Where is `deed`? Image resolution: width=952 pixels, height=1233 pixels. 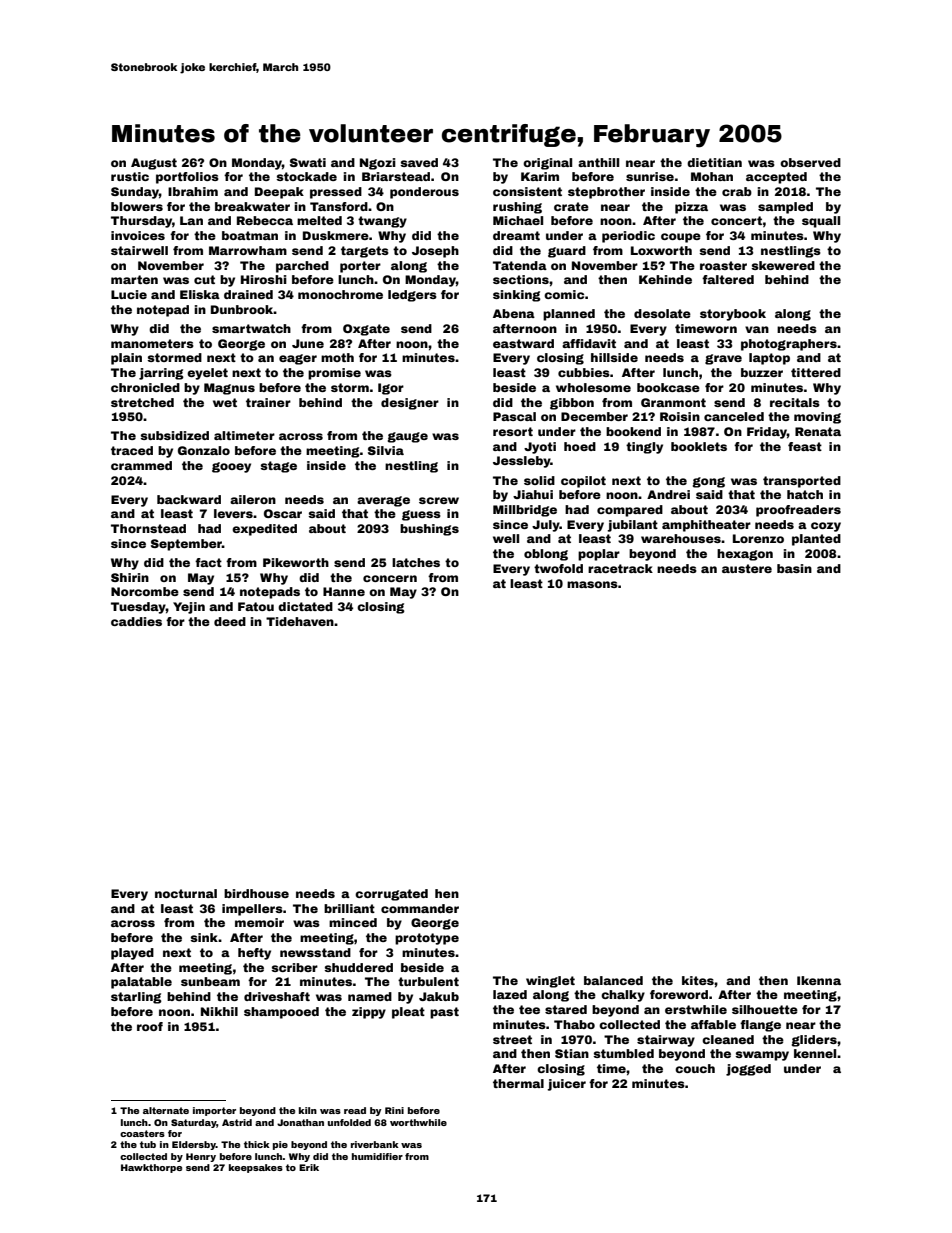
deed is located at coordinates (230, 621).
